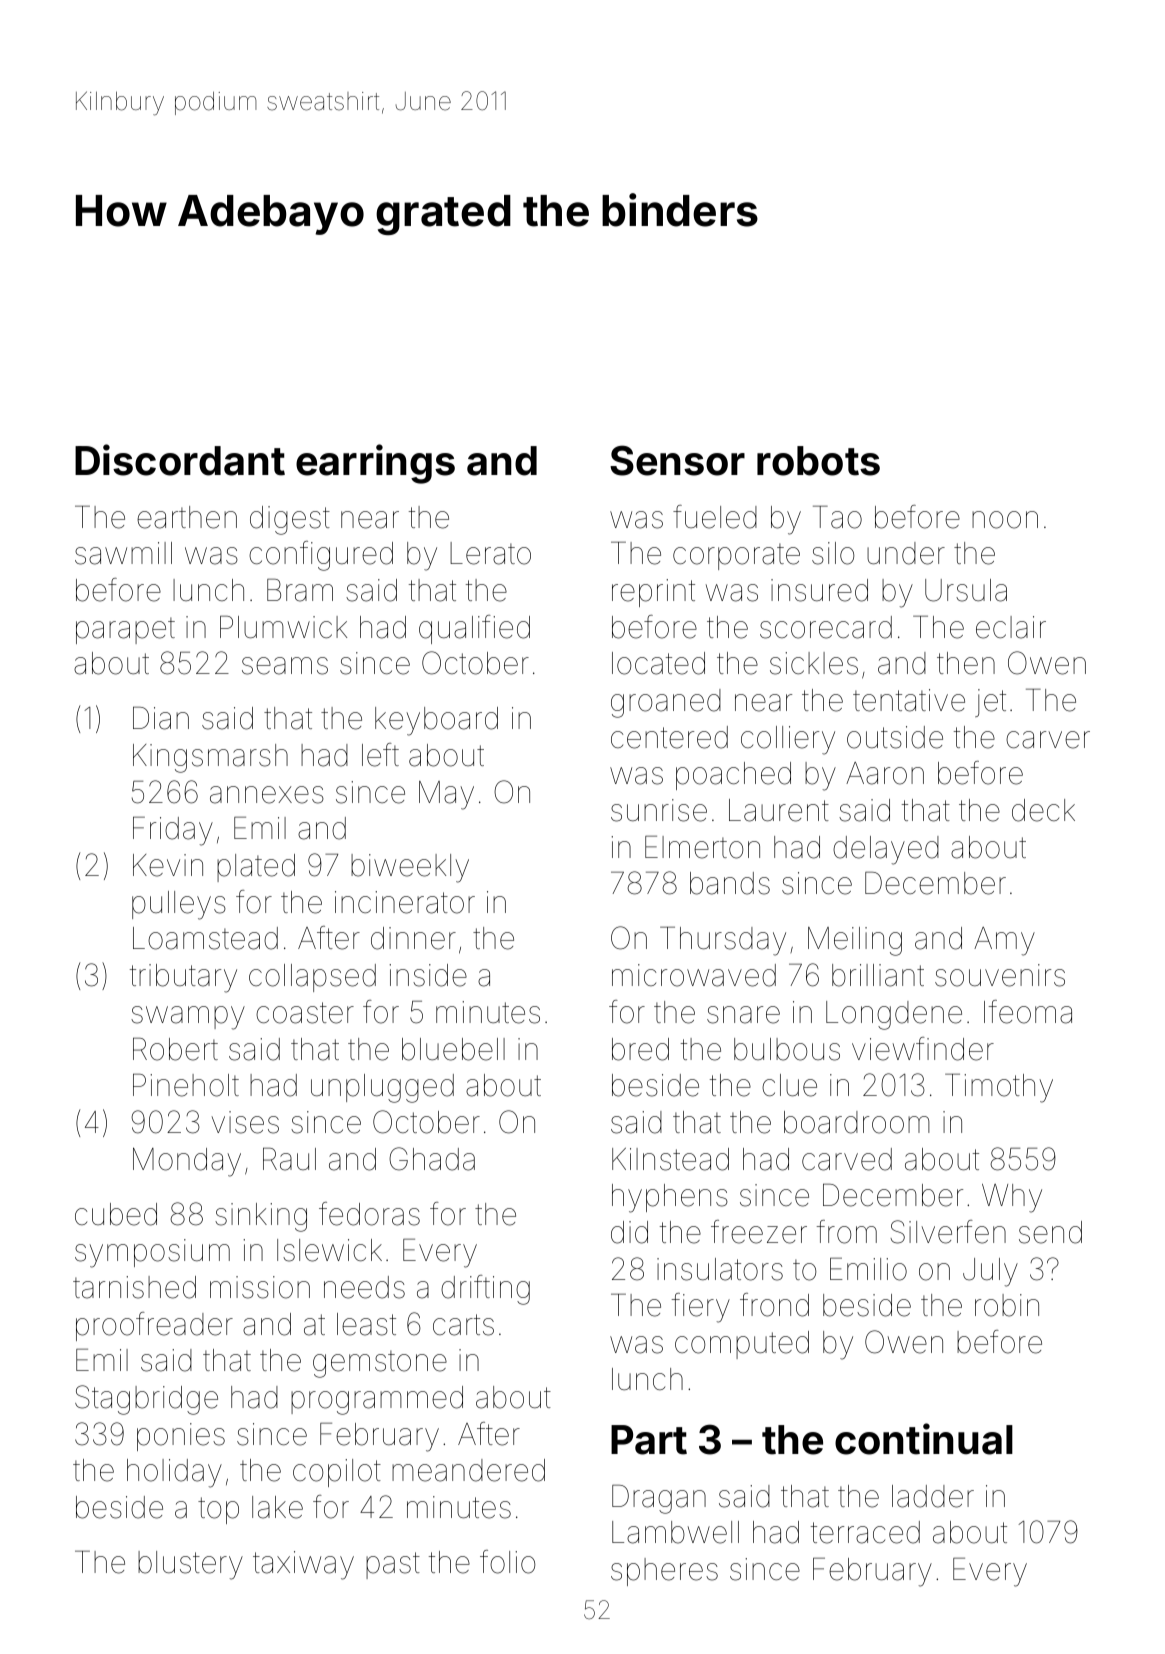 The image size is (1165, 1654). What do you see at coordinates (256, 868) in the screenshot?
I see `plated` at bounding box center [256, 868].
